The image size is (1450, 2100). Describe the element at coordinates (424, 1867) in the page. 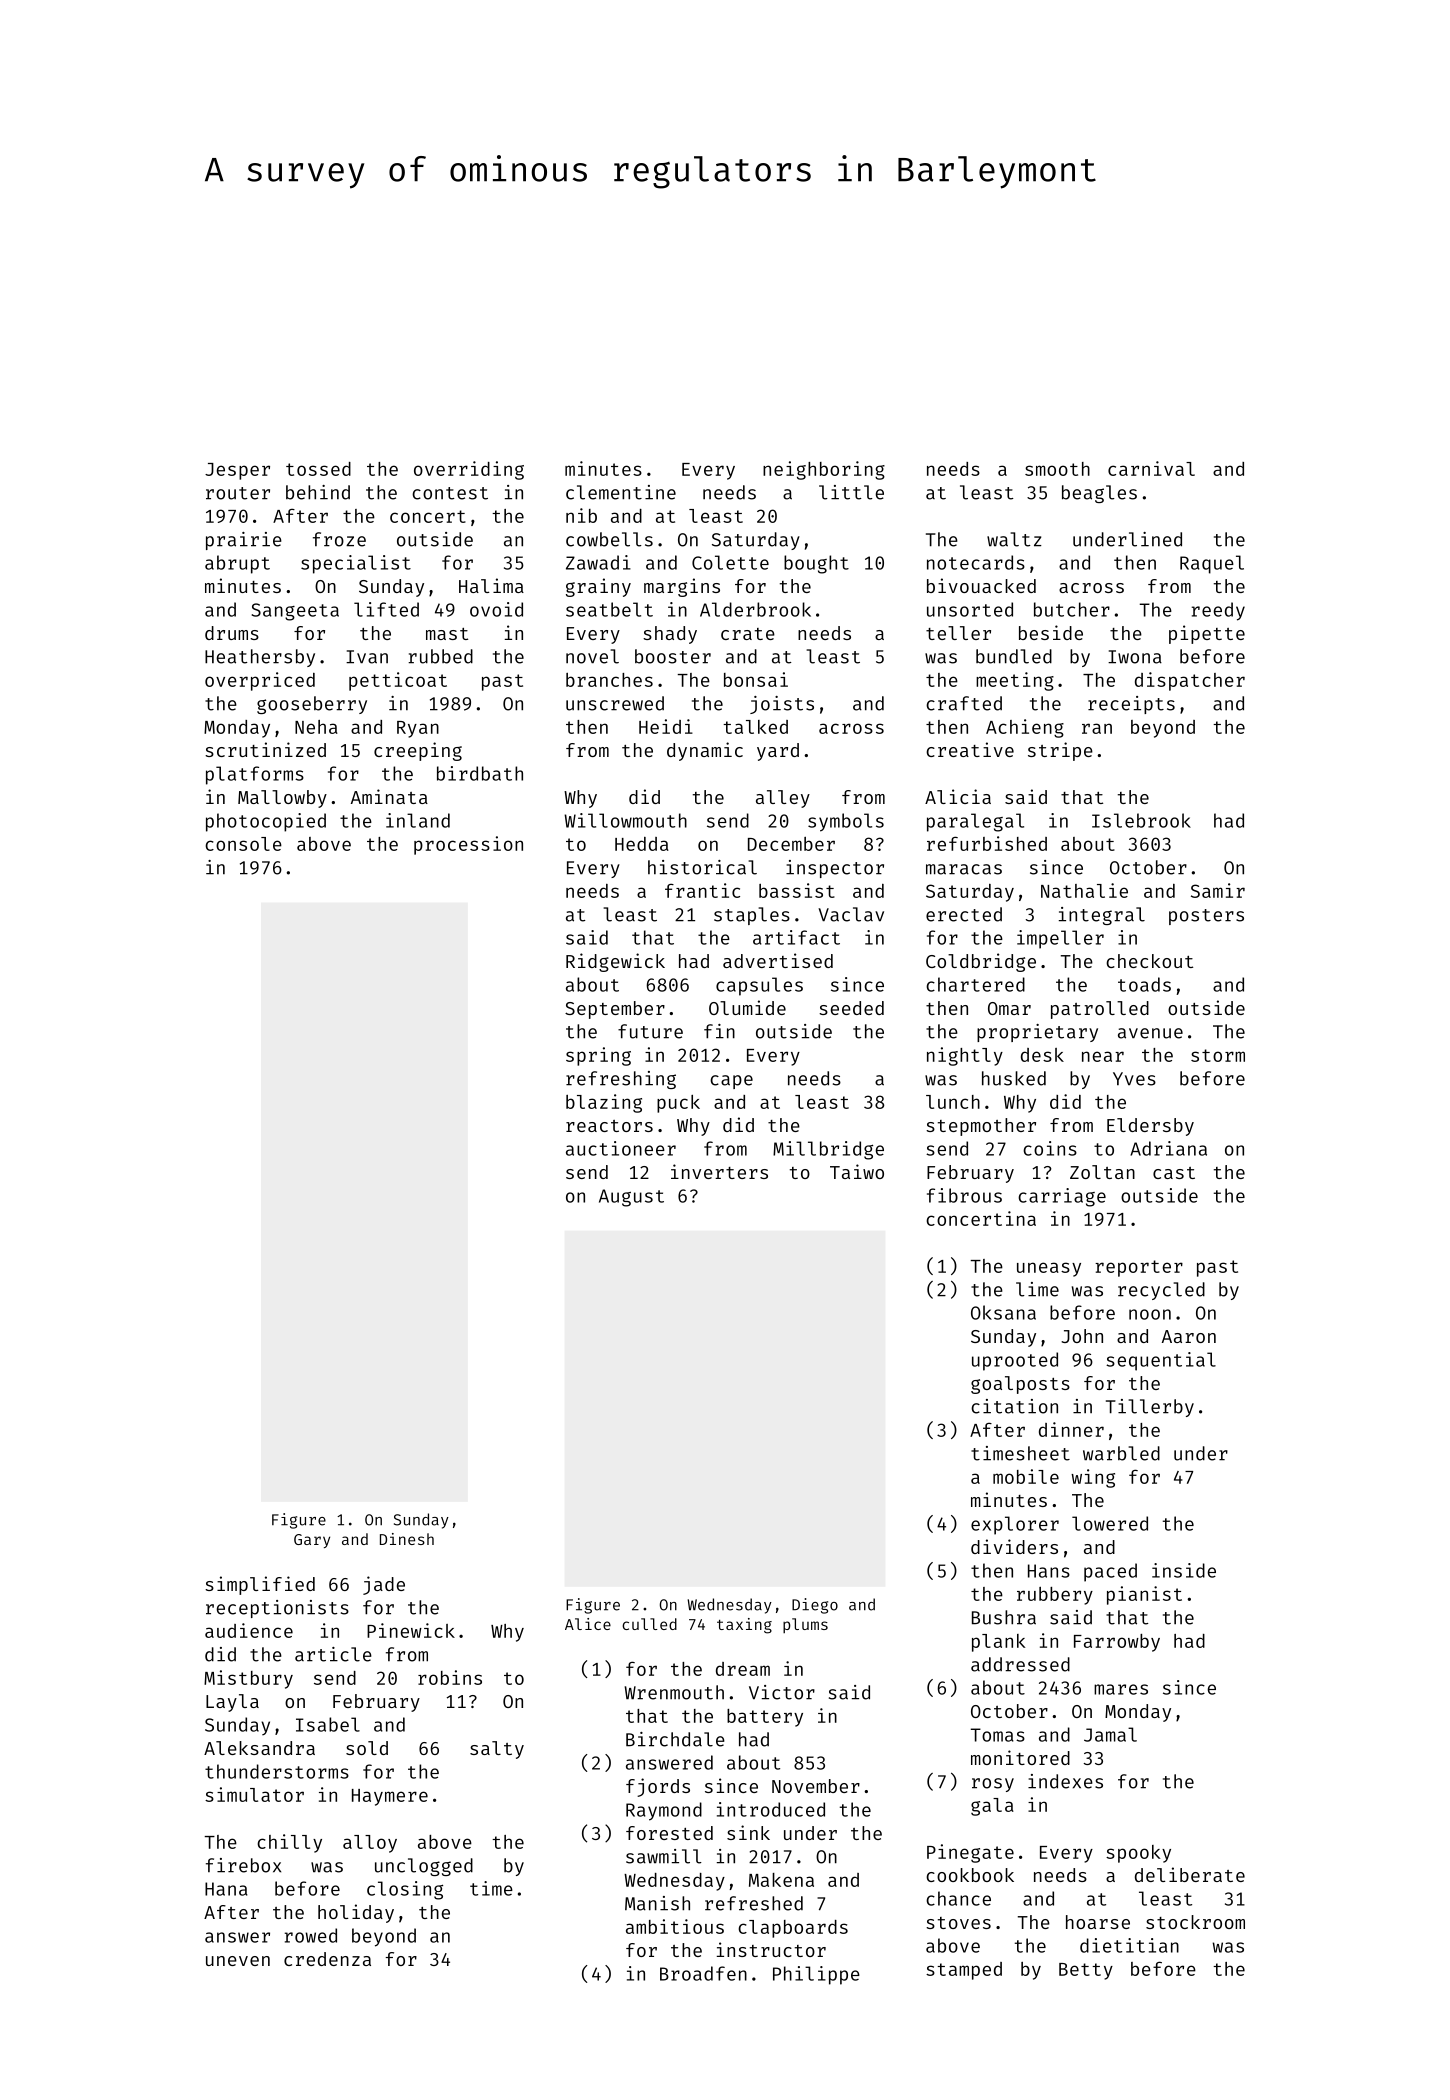

I see `unclogged` at that location.
